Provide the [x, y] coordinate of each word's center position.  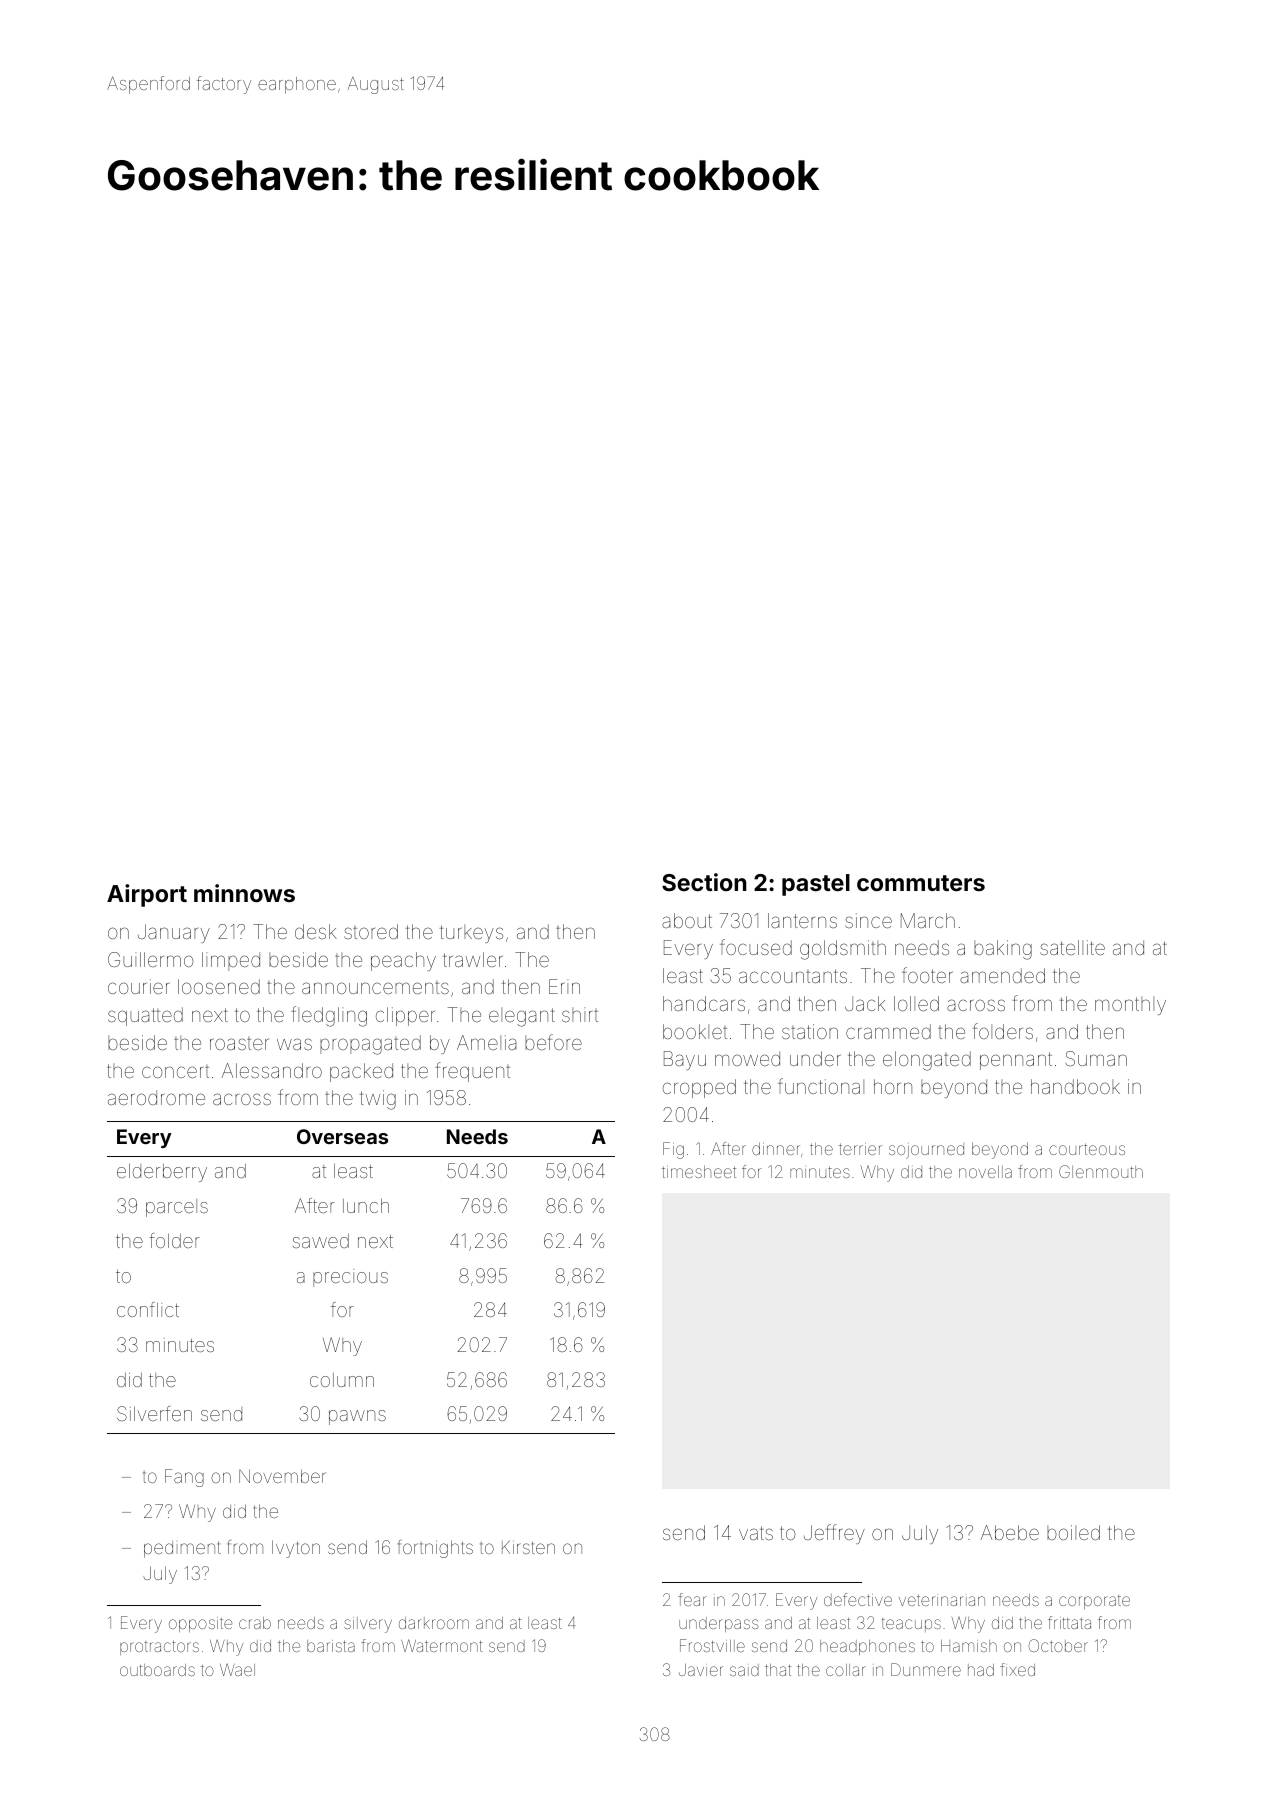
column [342, 1380]
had [981, 1670]
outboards [157, 1670]
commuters [921, 883]
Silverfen [154, 1413]
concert [175, 1071]
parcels [177, 1208]
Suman [1096, 1058]
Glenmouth [1101, 1171]
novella [985, 1172]
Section [704, 882]
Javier [701, 1670]
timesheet [699, 1172]
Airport [147, 895]
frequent [472, 1072]
